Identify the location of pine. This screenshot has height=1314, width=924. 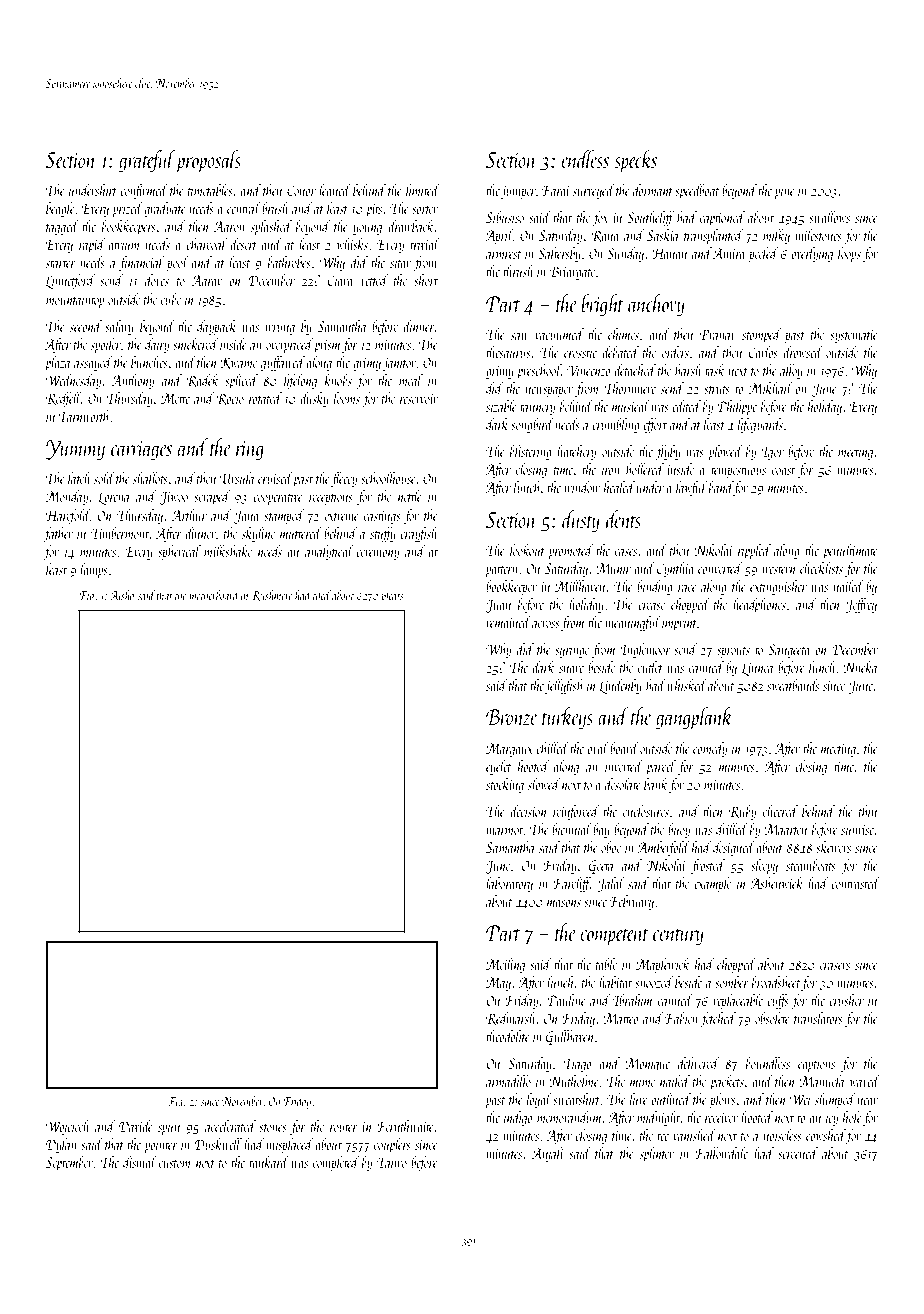
(784, 192).
